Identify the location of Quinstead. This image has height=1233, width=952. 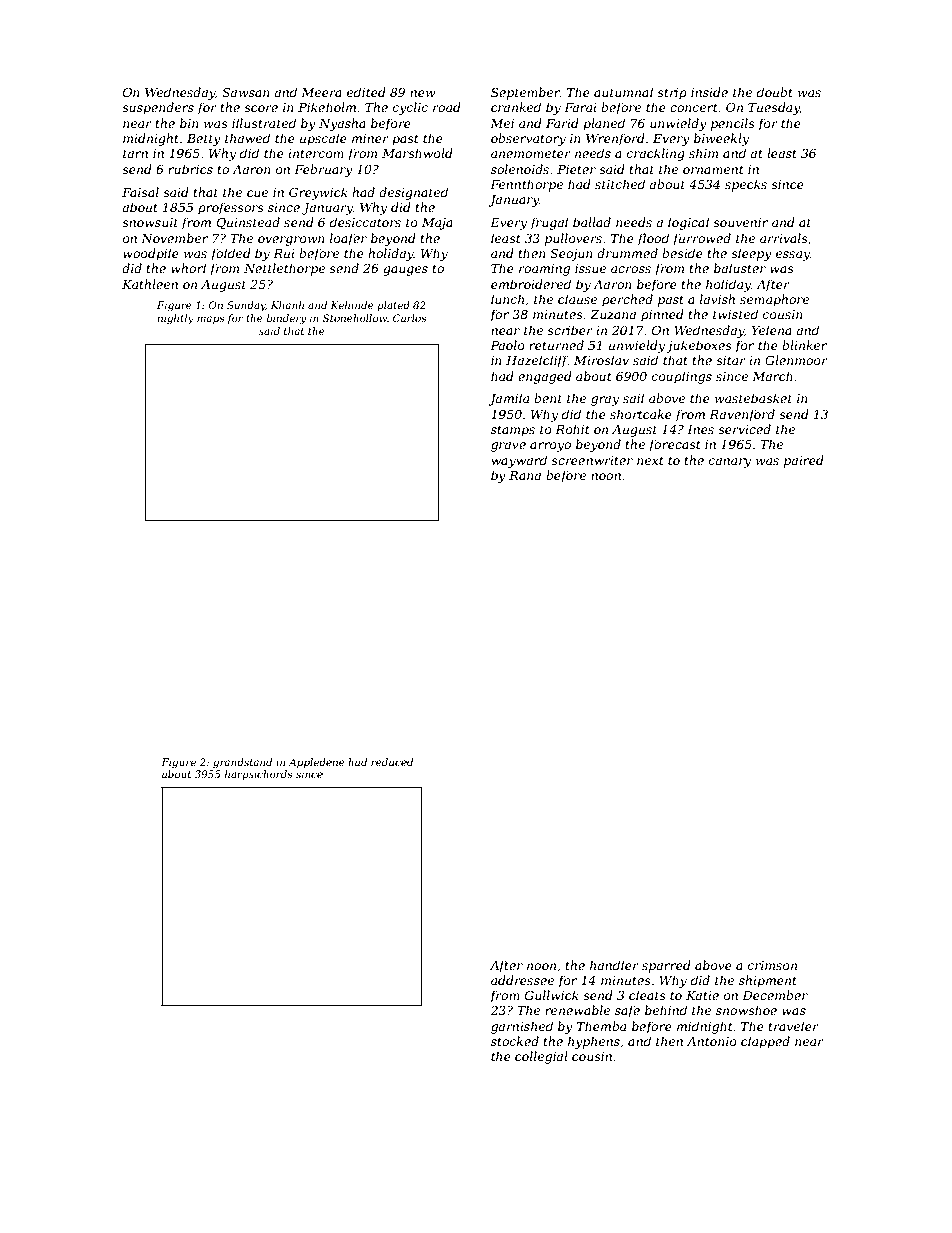
(248, 223).
